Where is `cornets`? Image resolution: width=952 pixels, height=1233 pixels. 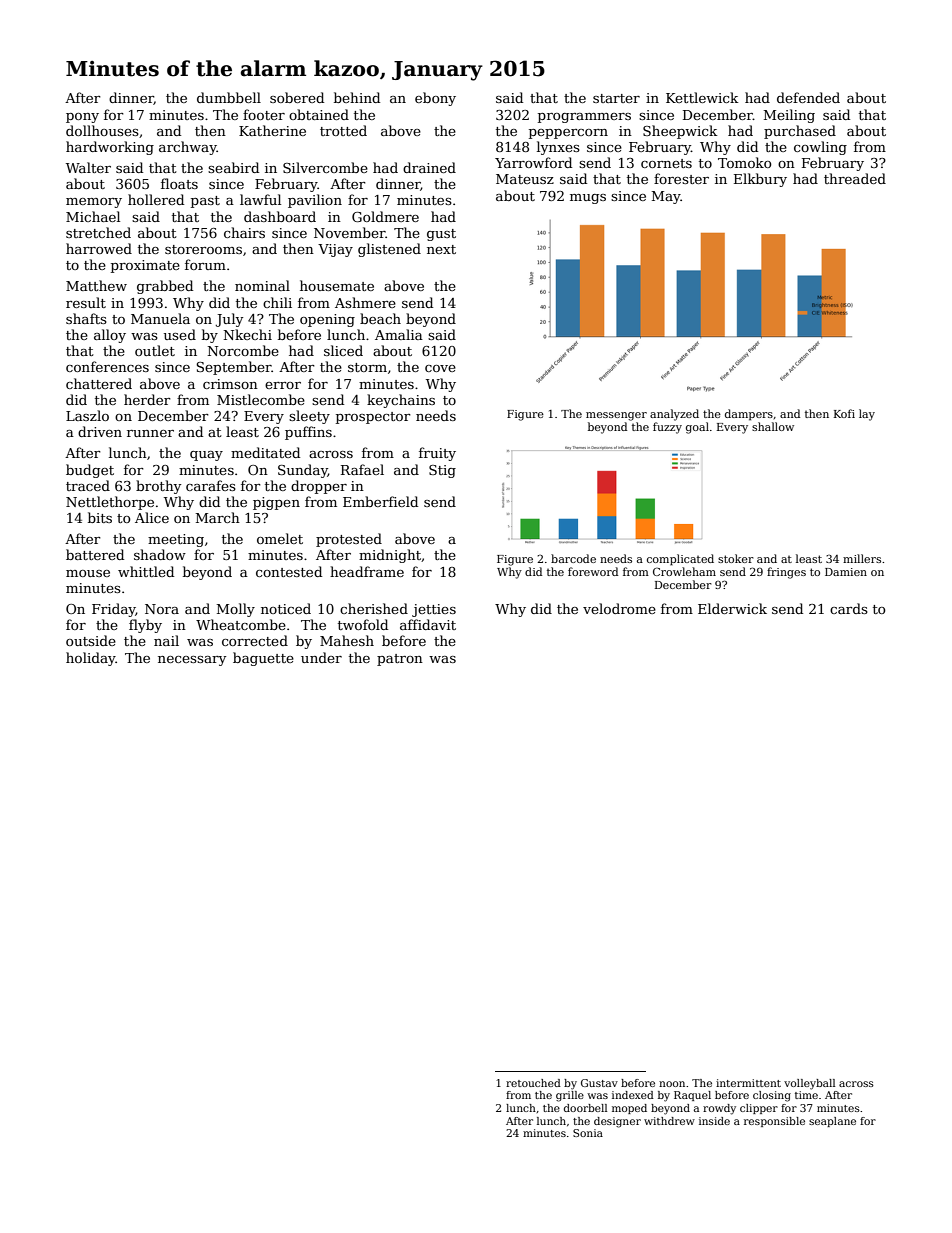 cornets is located at coordinates (666, 163).
